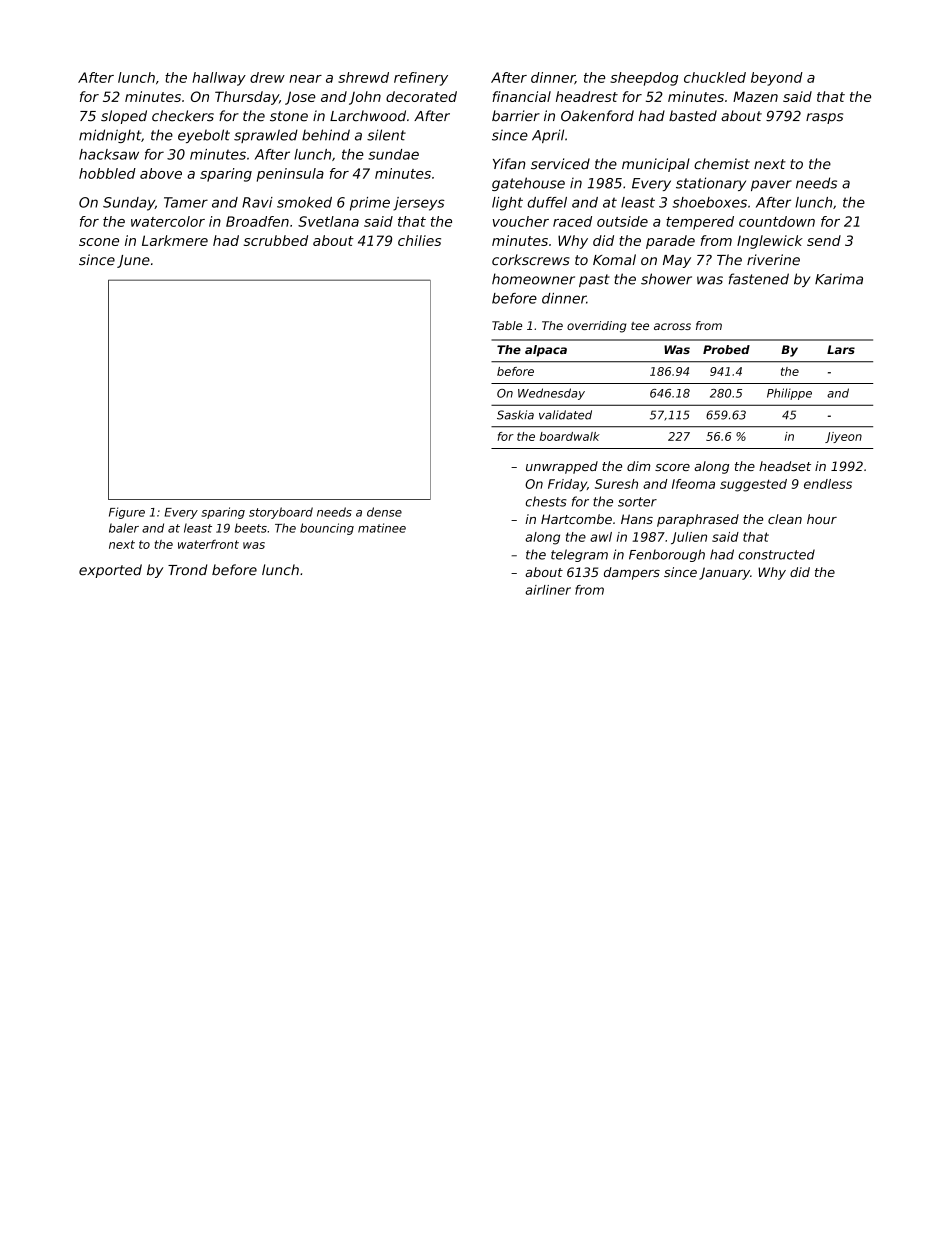  Describe the element at coordinates (110, 571) in the page. I see `exported` at that location.
